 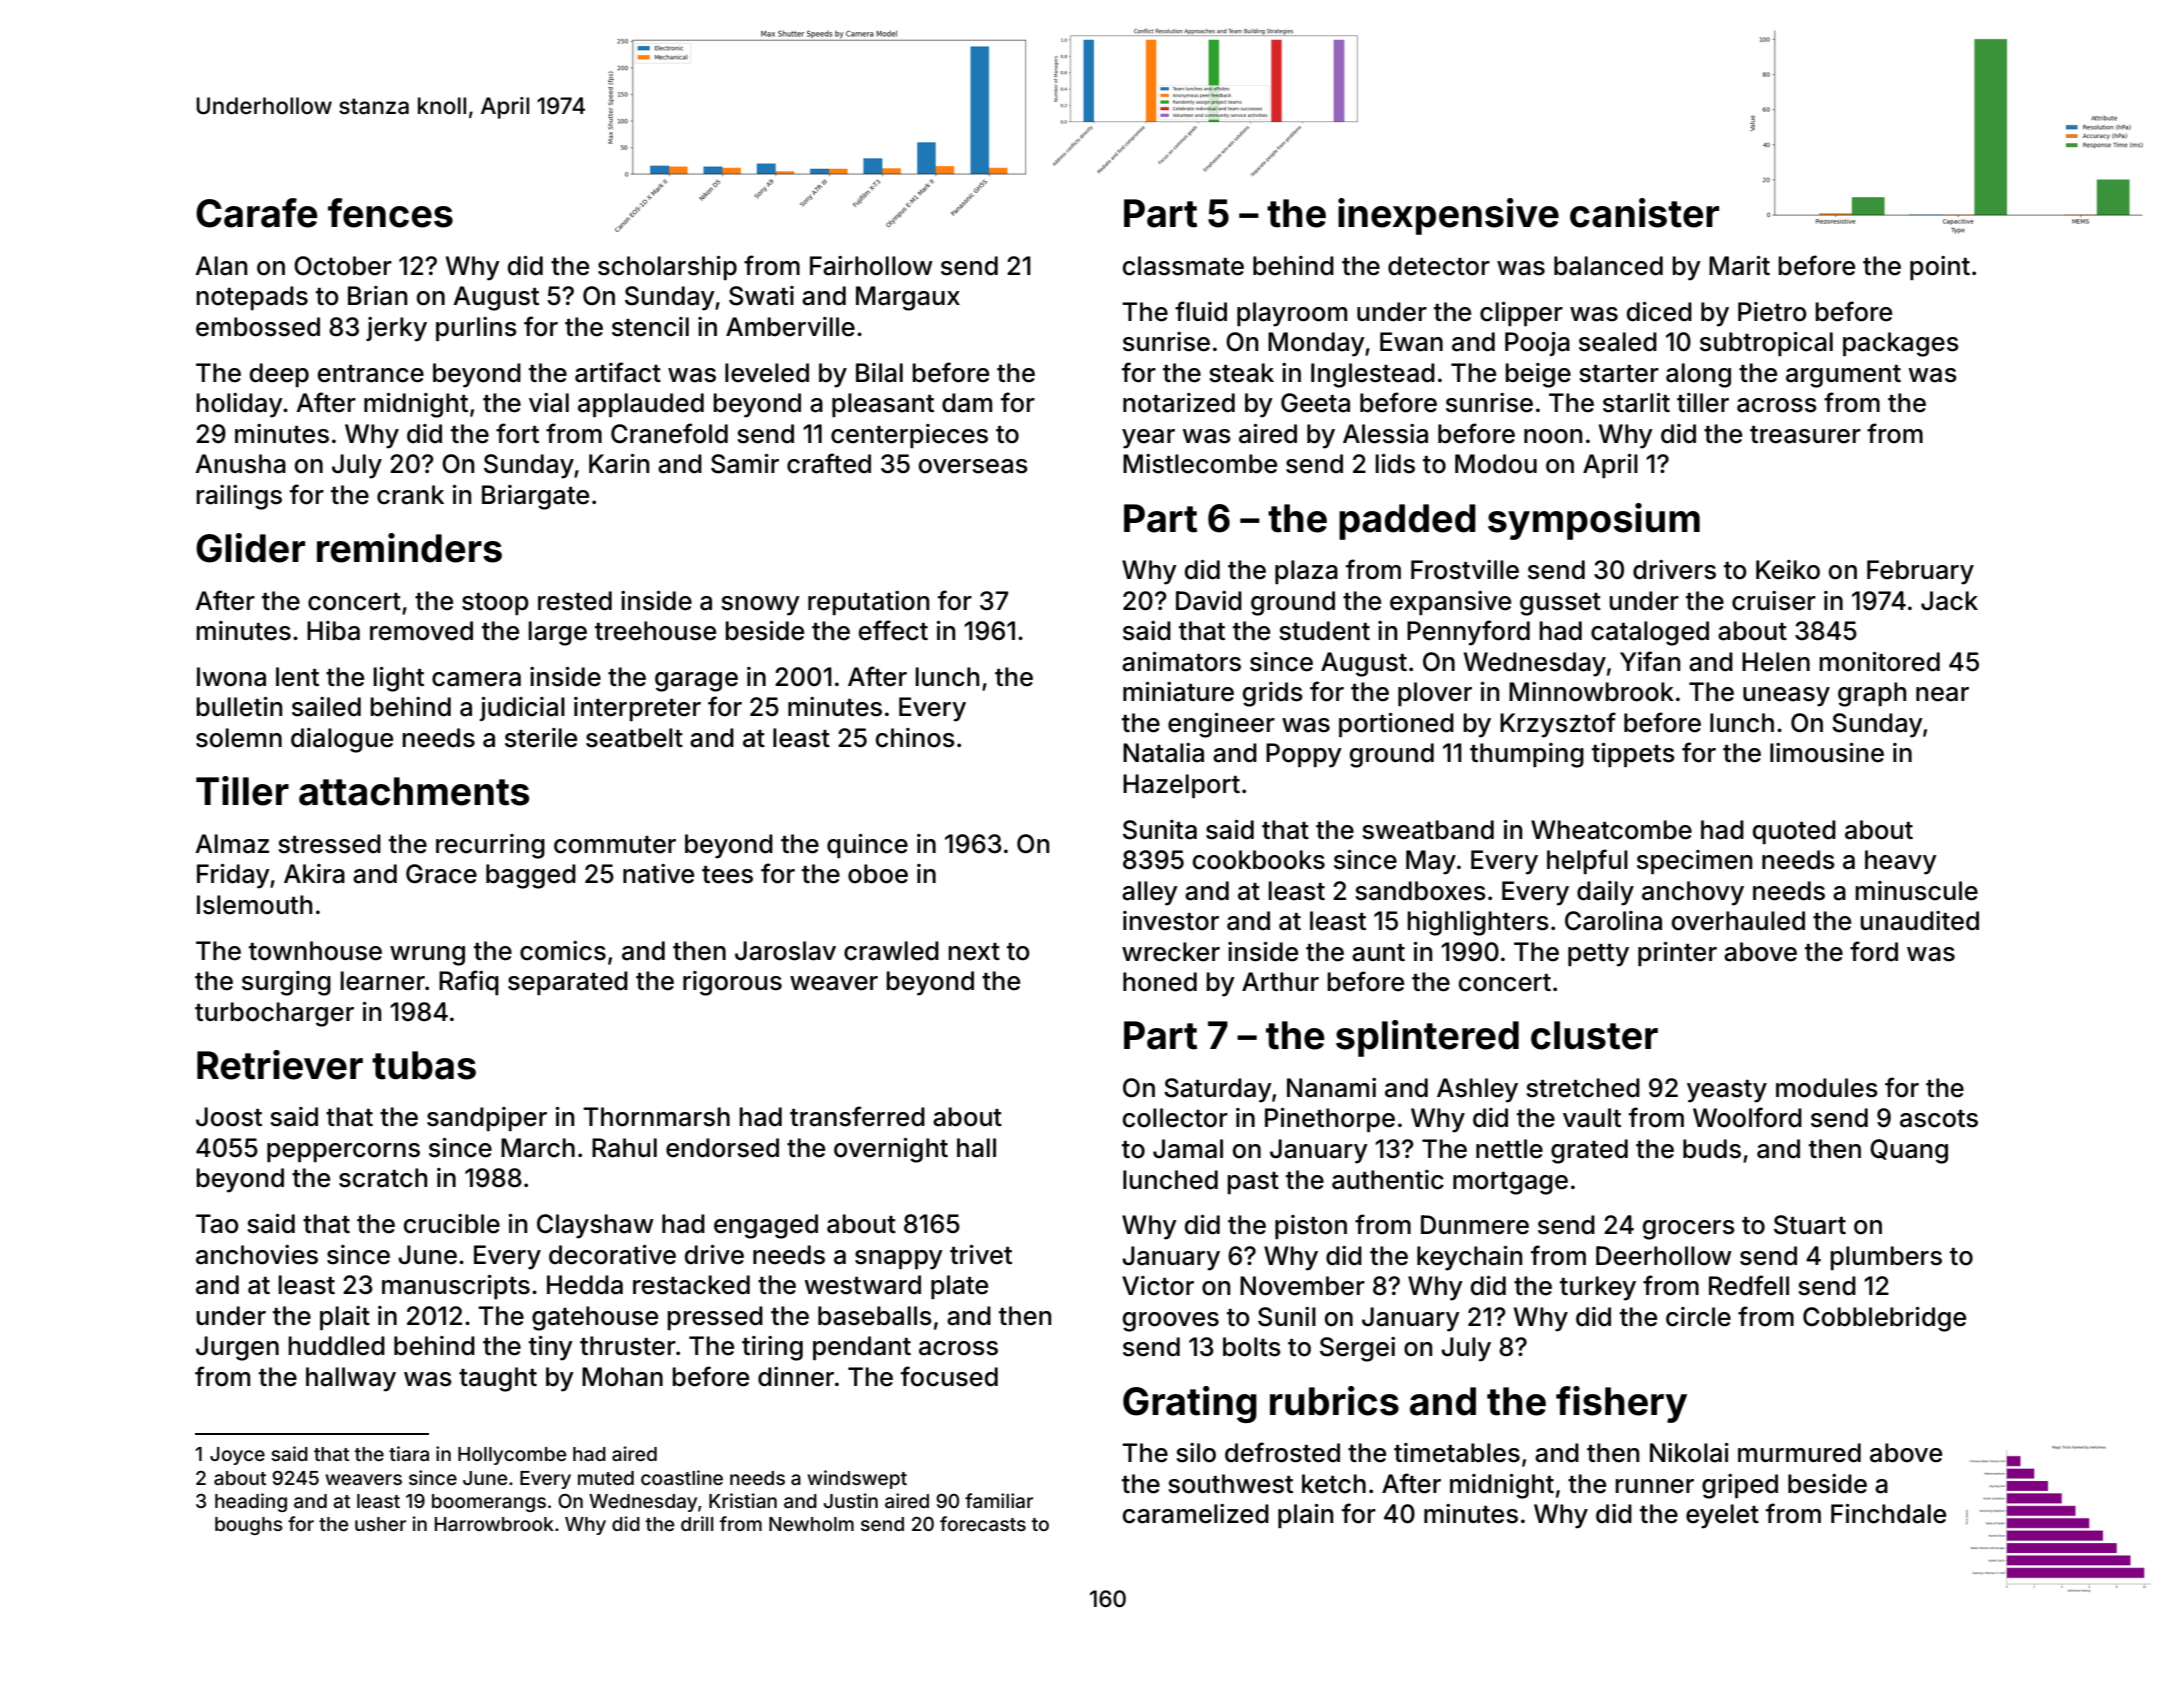 I want to click on Helen, so click(x=1776, y=662).
